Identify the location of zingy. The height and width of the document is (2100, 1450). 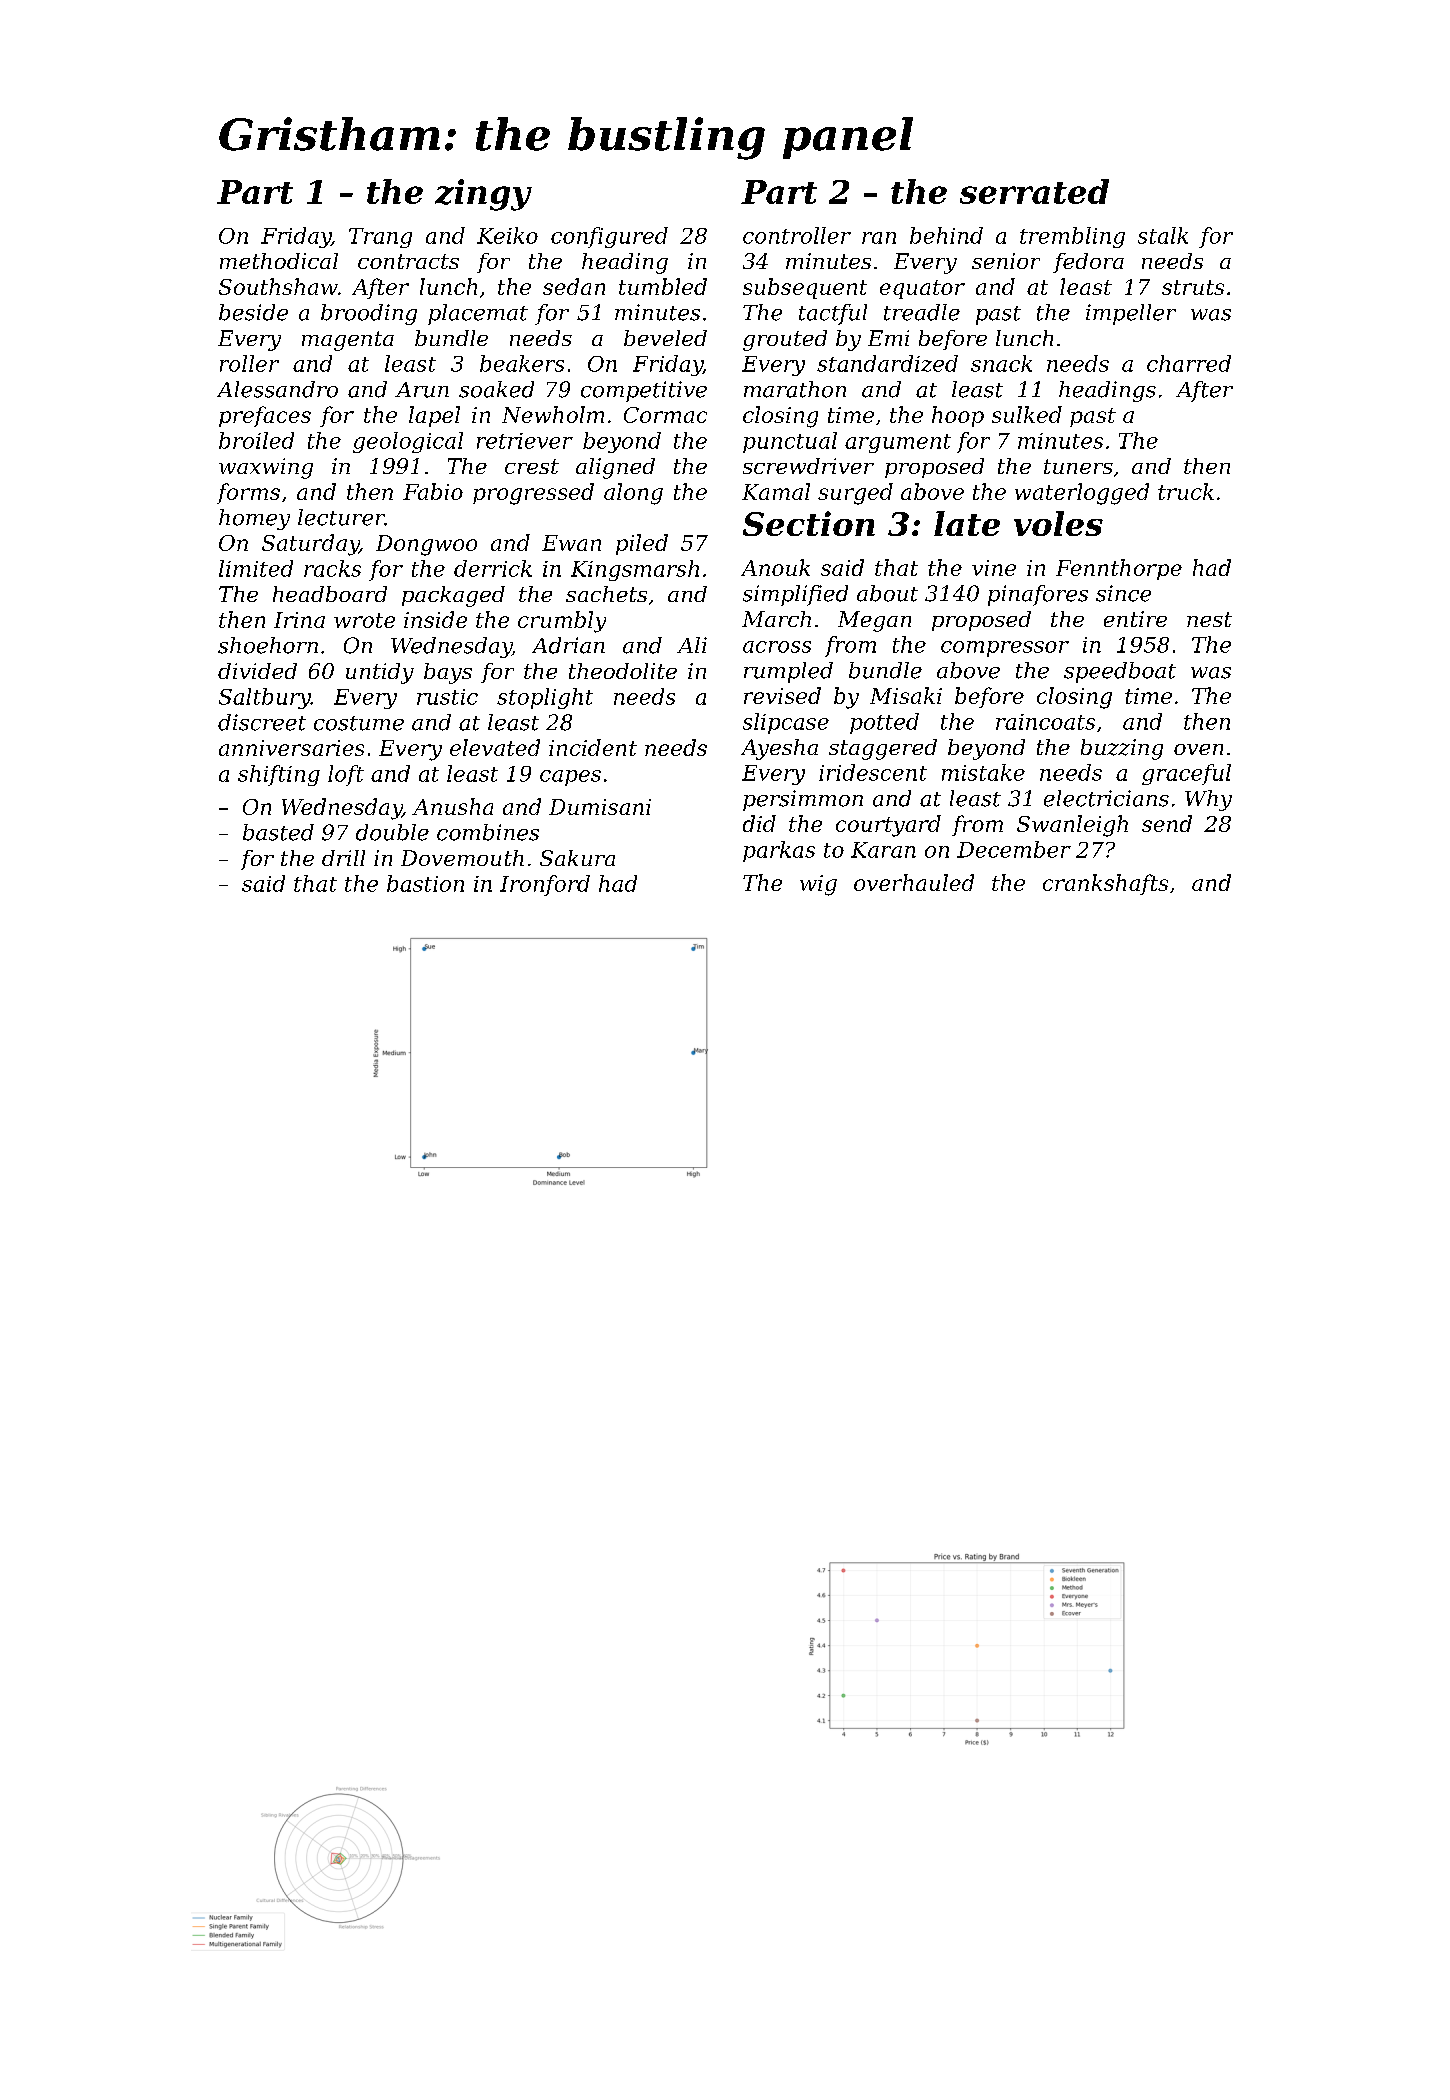
(483, 195).
